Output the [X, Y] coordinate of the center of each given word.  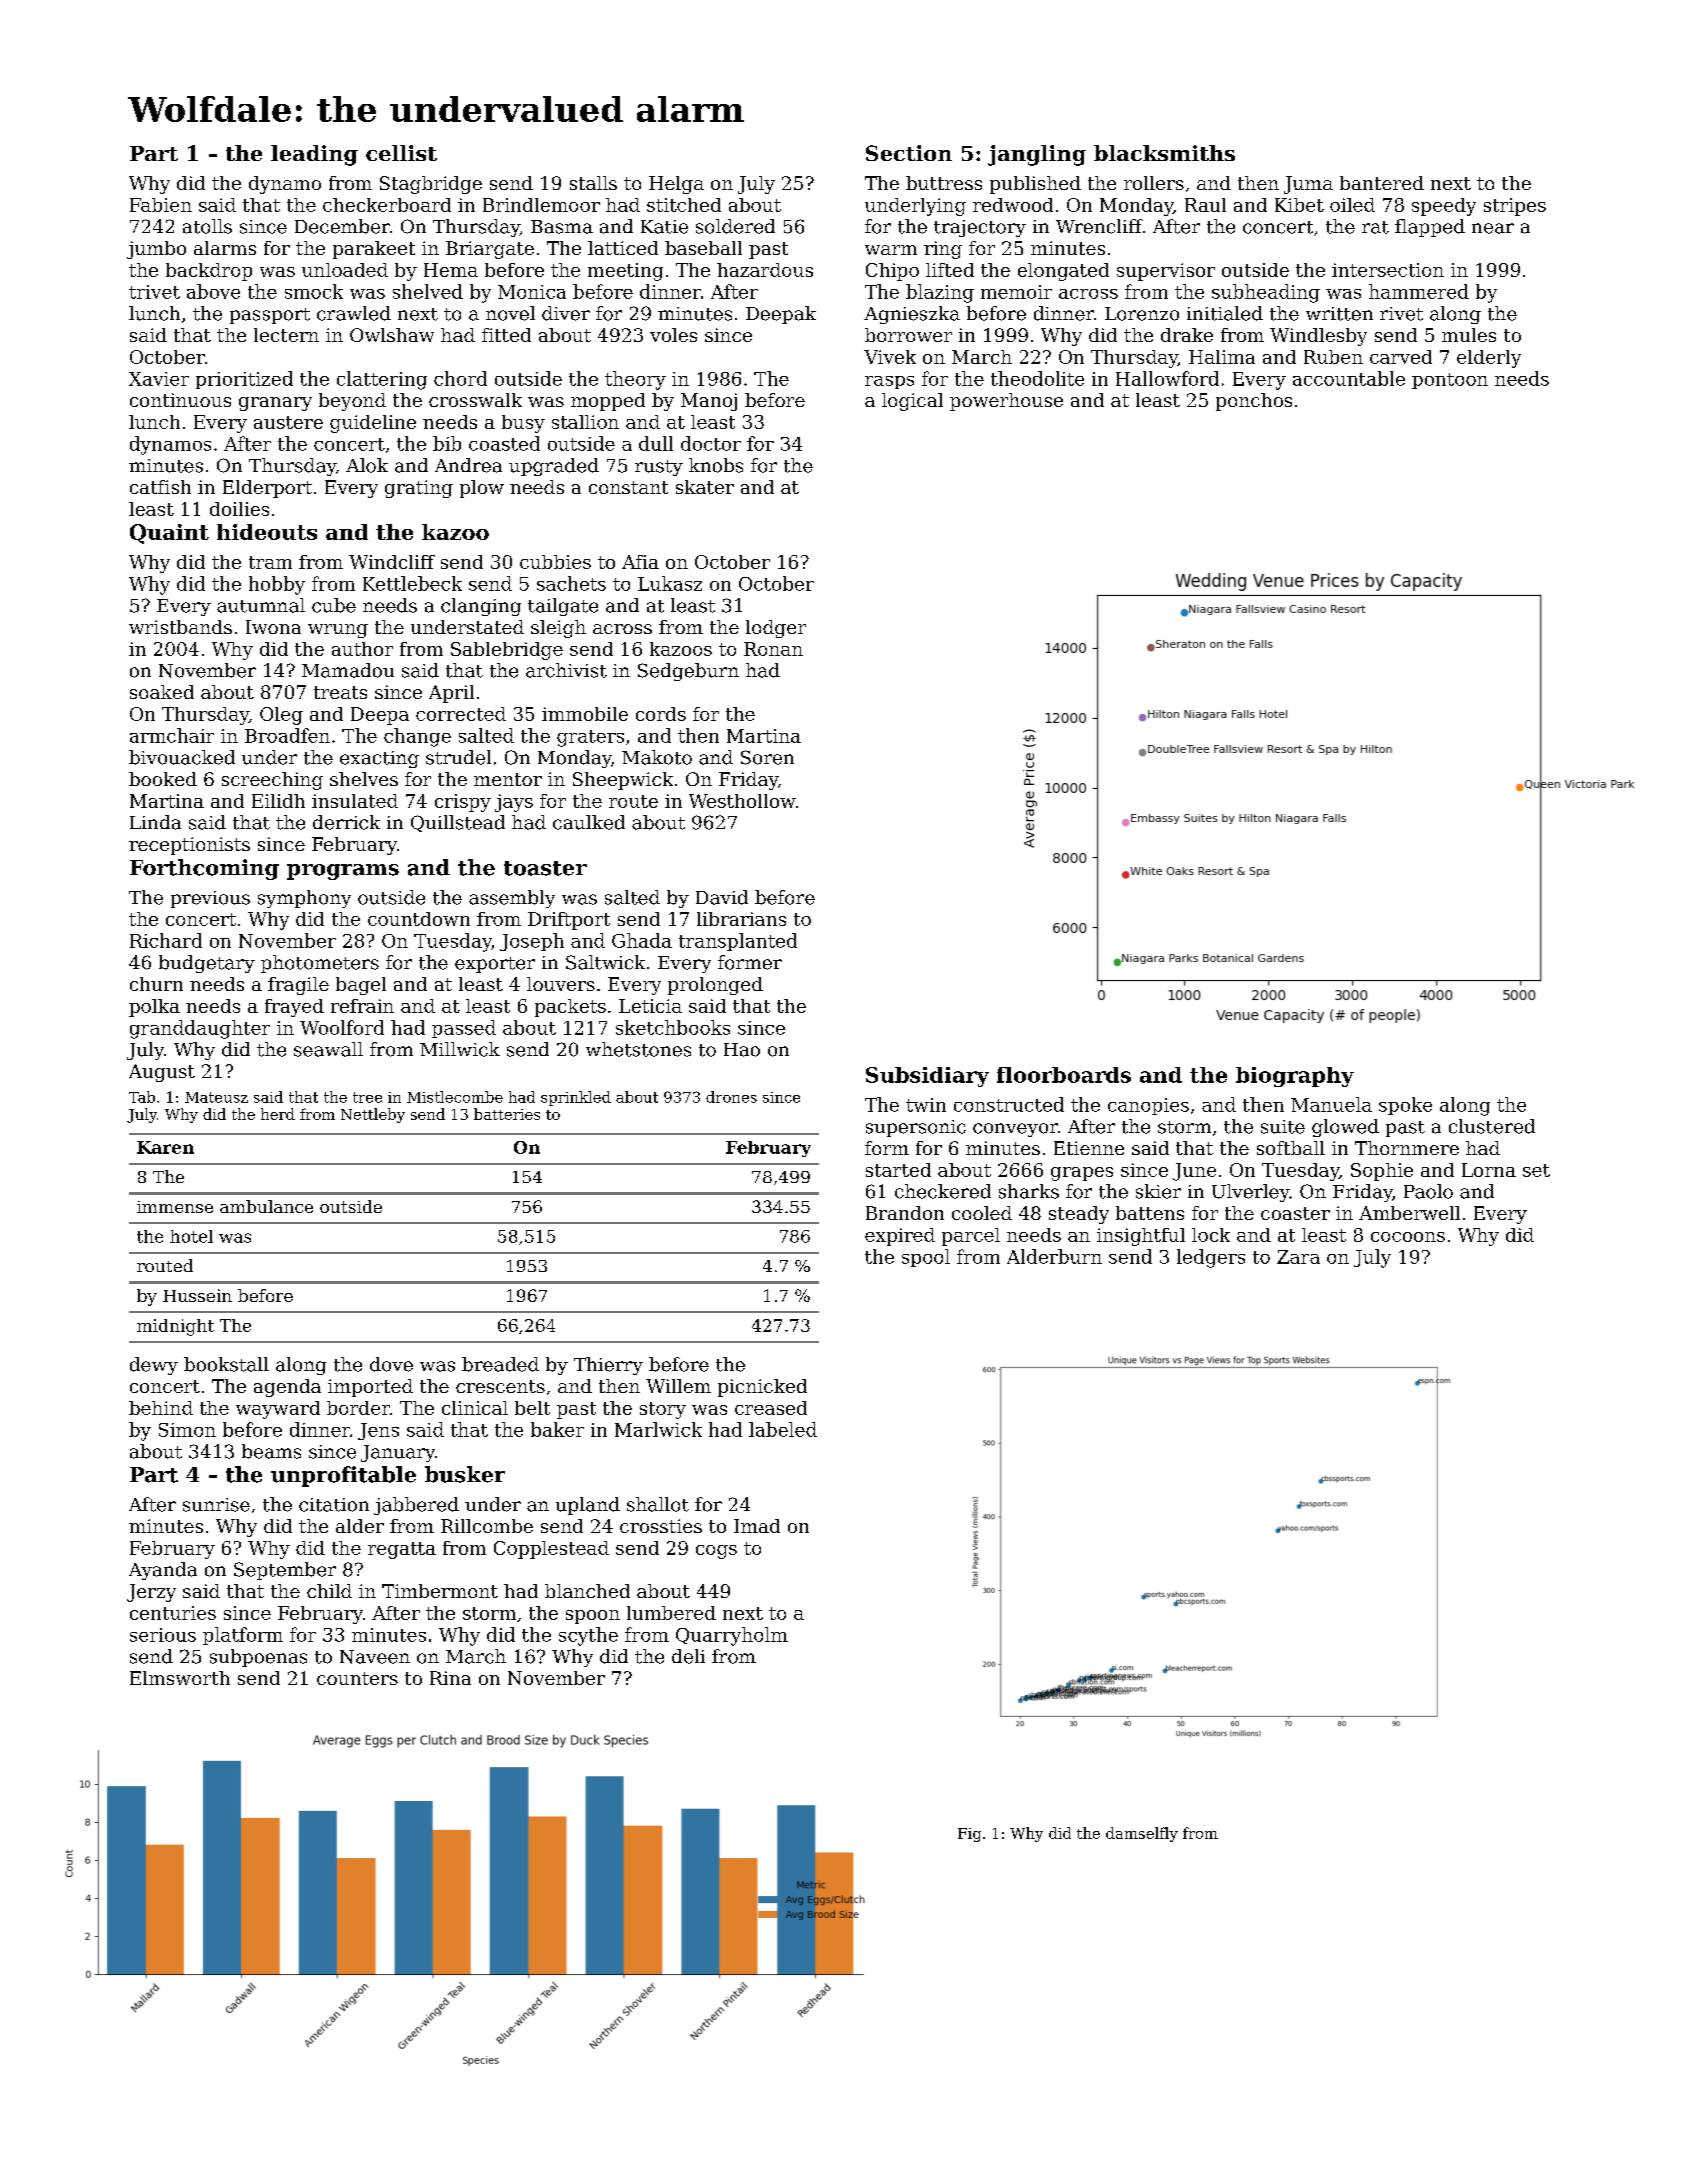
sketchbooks [673, 1027]
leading [314, 155]
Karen [165, 1147]
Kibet [1299, 205]
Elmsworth [180, 1678]
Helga [676, 185]
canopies [1148, 1106]
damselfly [1142, 1834]
